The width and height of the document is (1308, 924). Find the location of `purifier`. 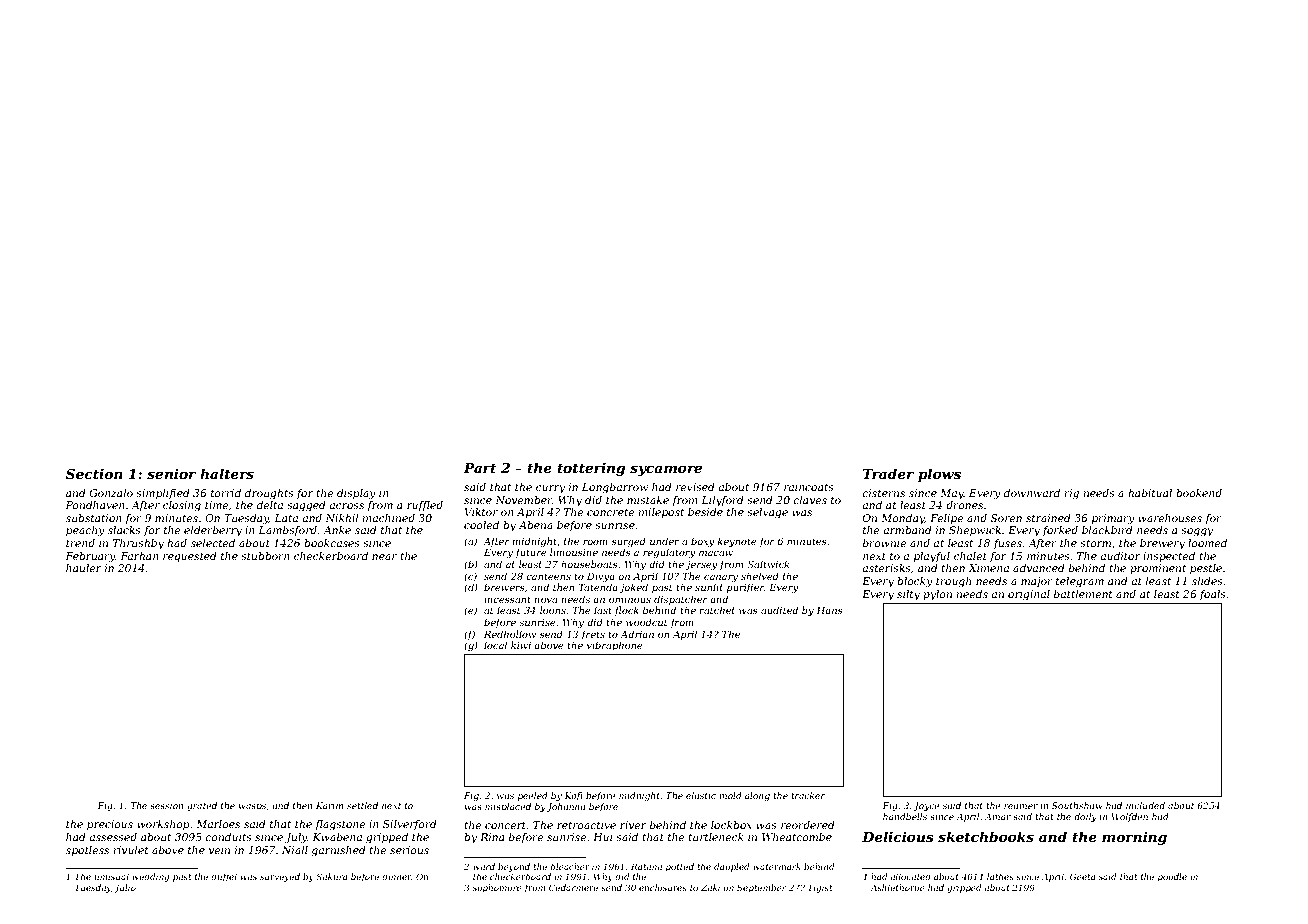

purifier is located at coordinates (745, 588).
